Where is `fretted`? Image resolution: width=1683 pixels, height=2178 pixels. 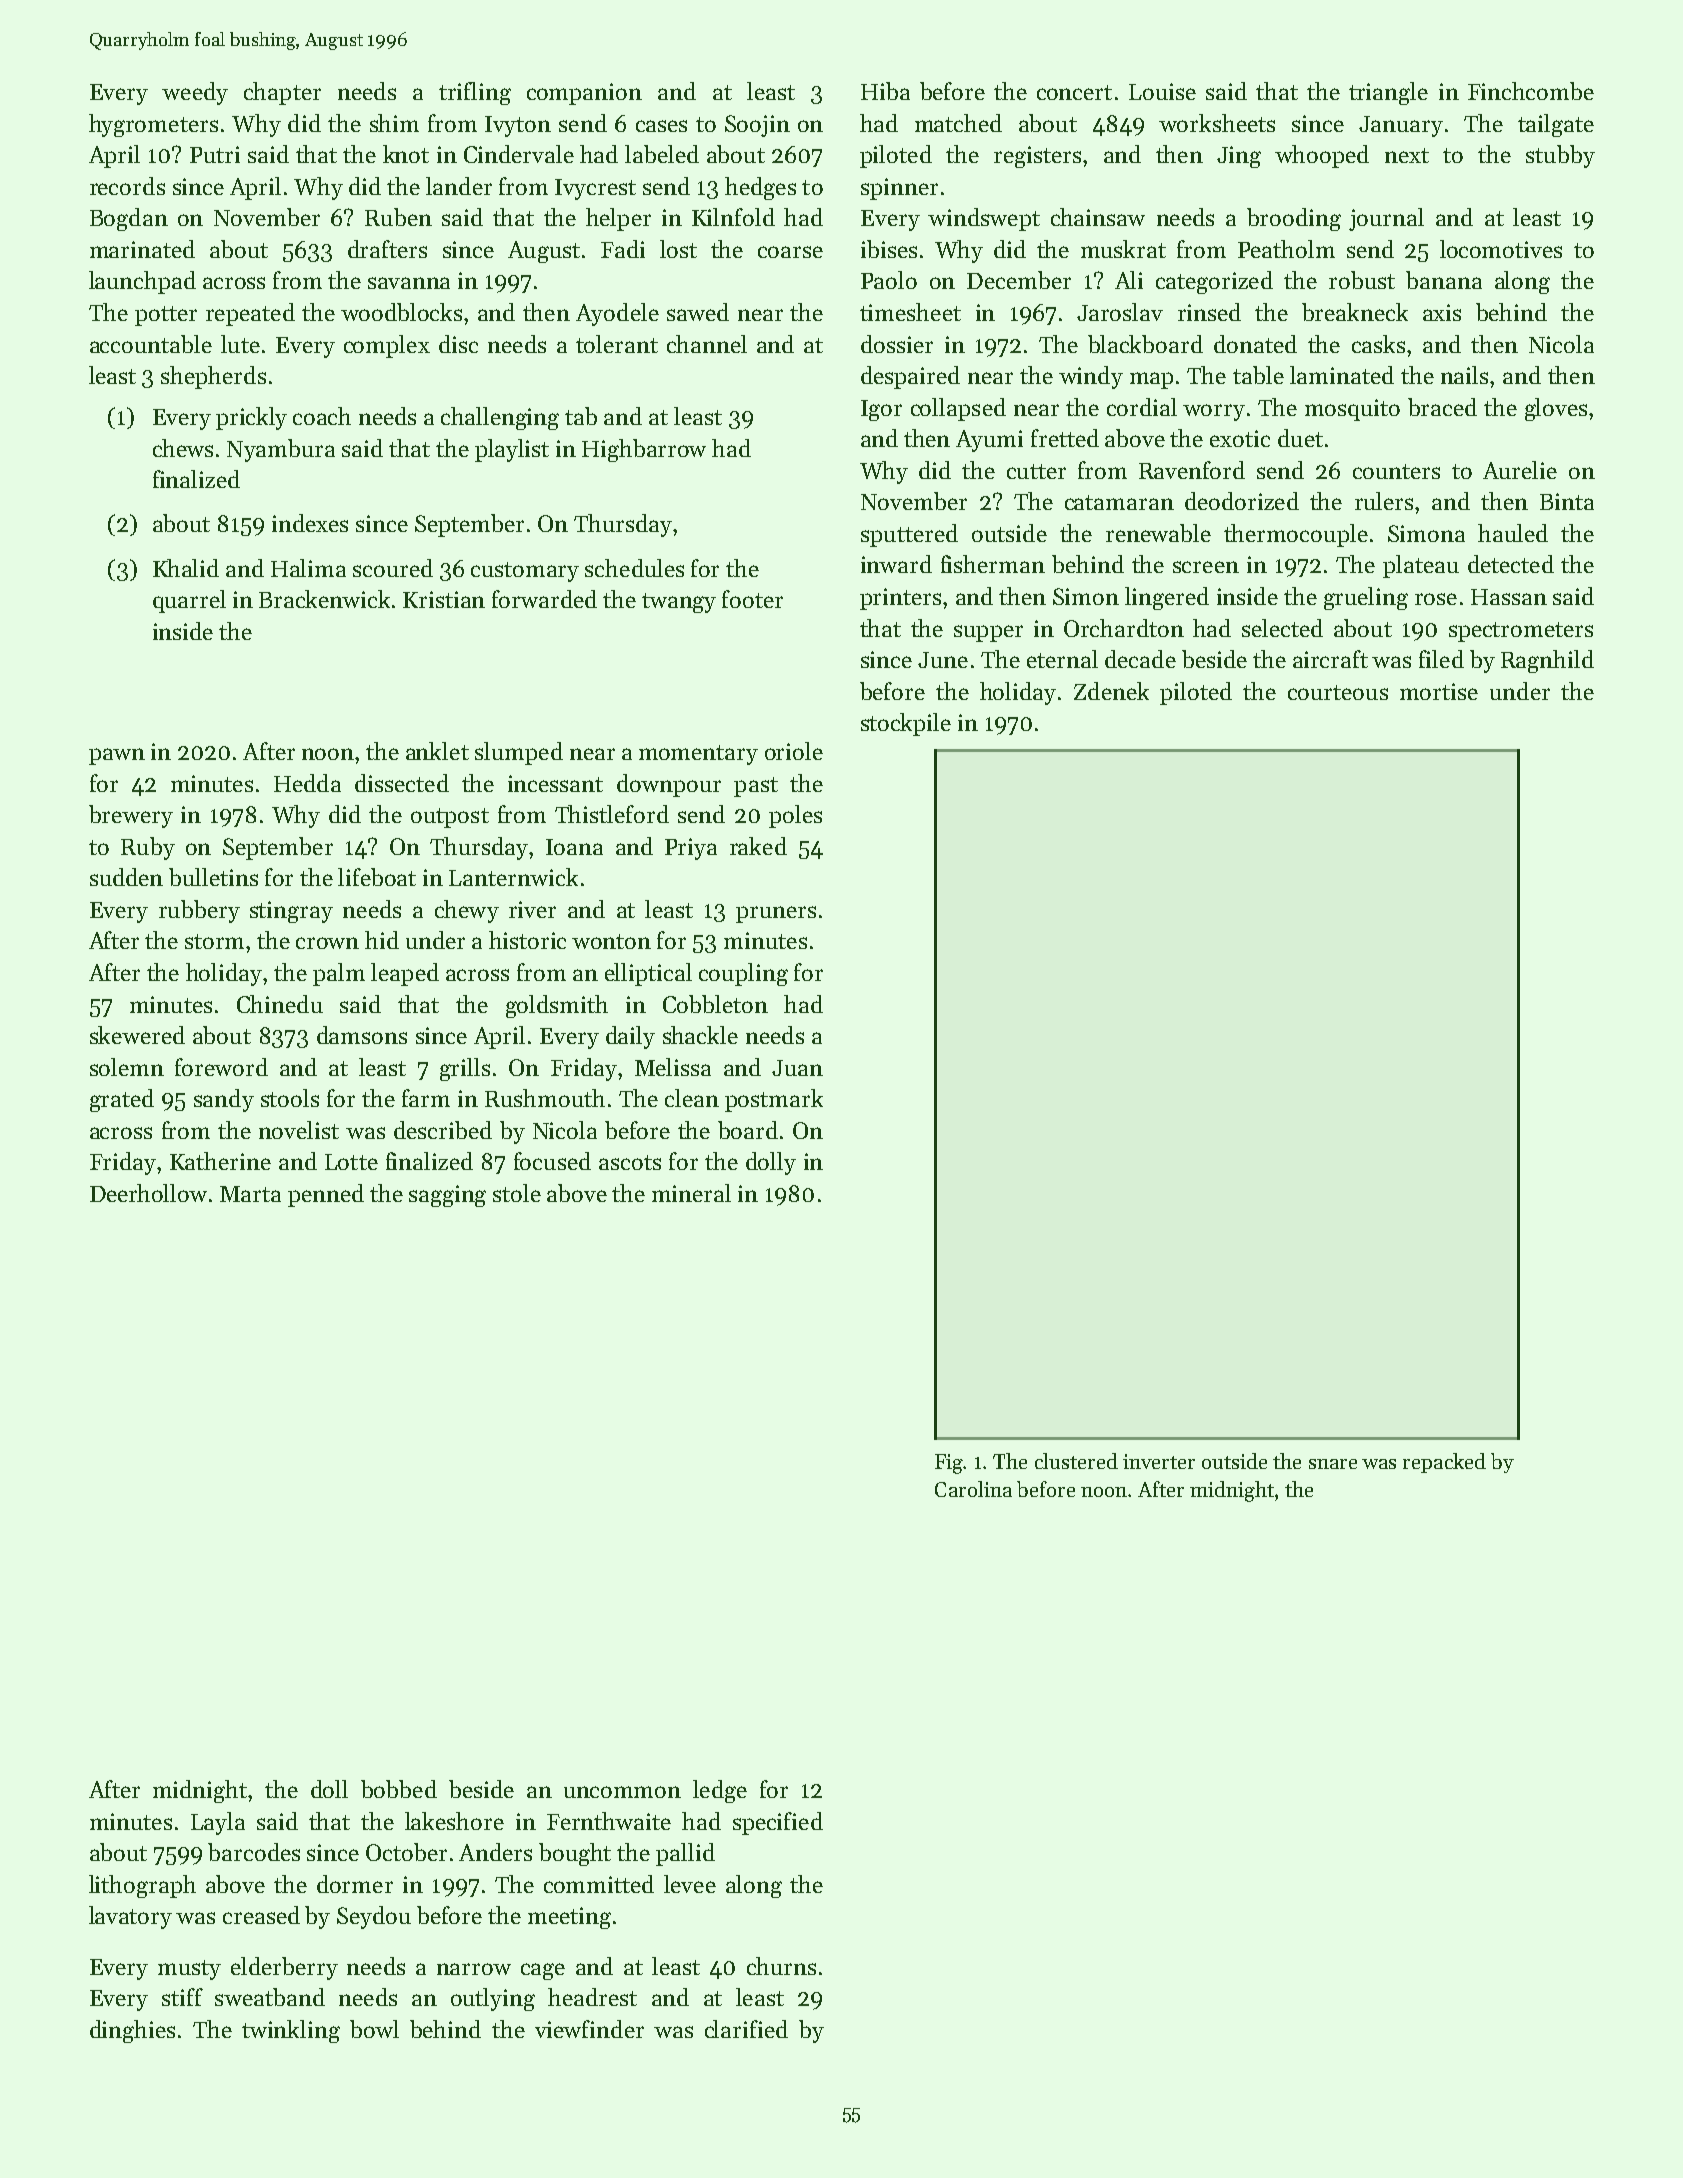 fretted is located at coordinates (1065, 438).
